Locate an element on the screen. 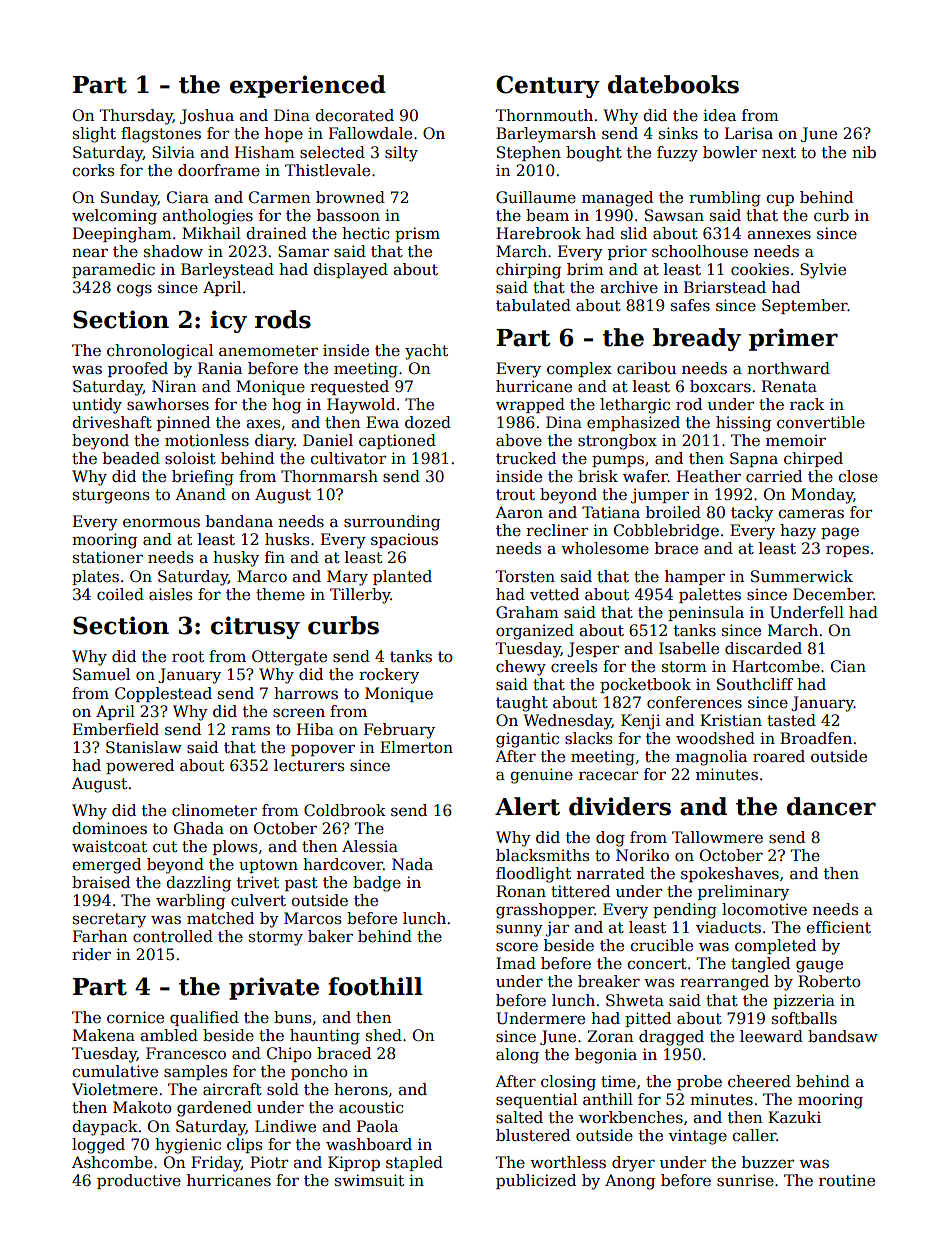 This screenshot has height=1233, width=952. cup is located at coordinates (780, 200).
